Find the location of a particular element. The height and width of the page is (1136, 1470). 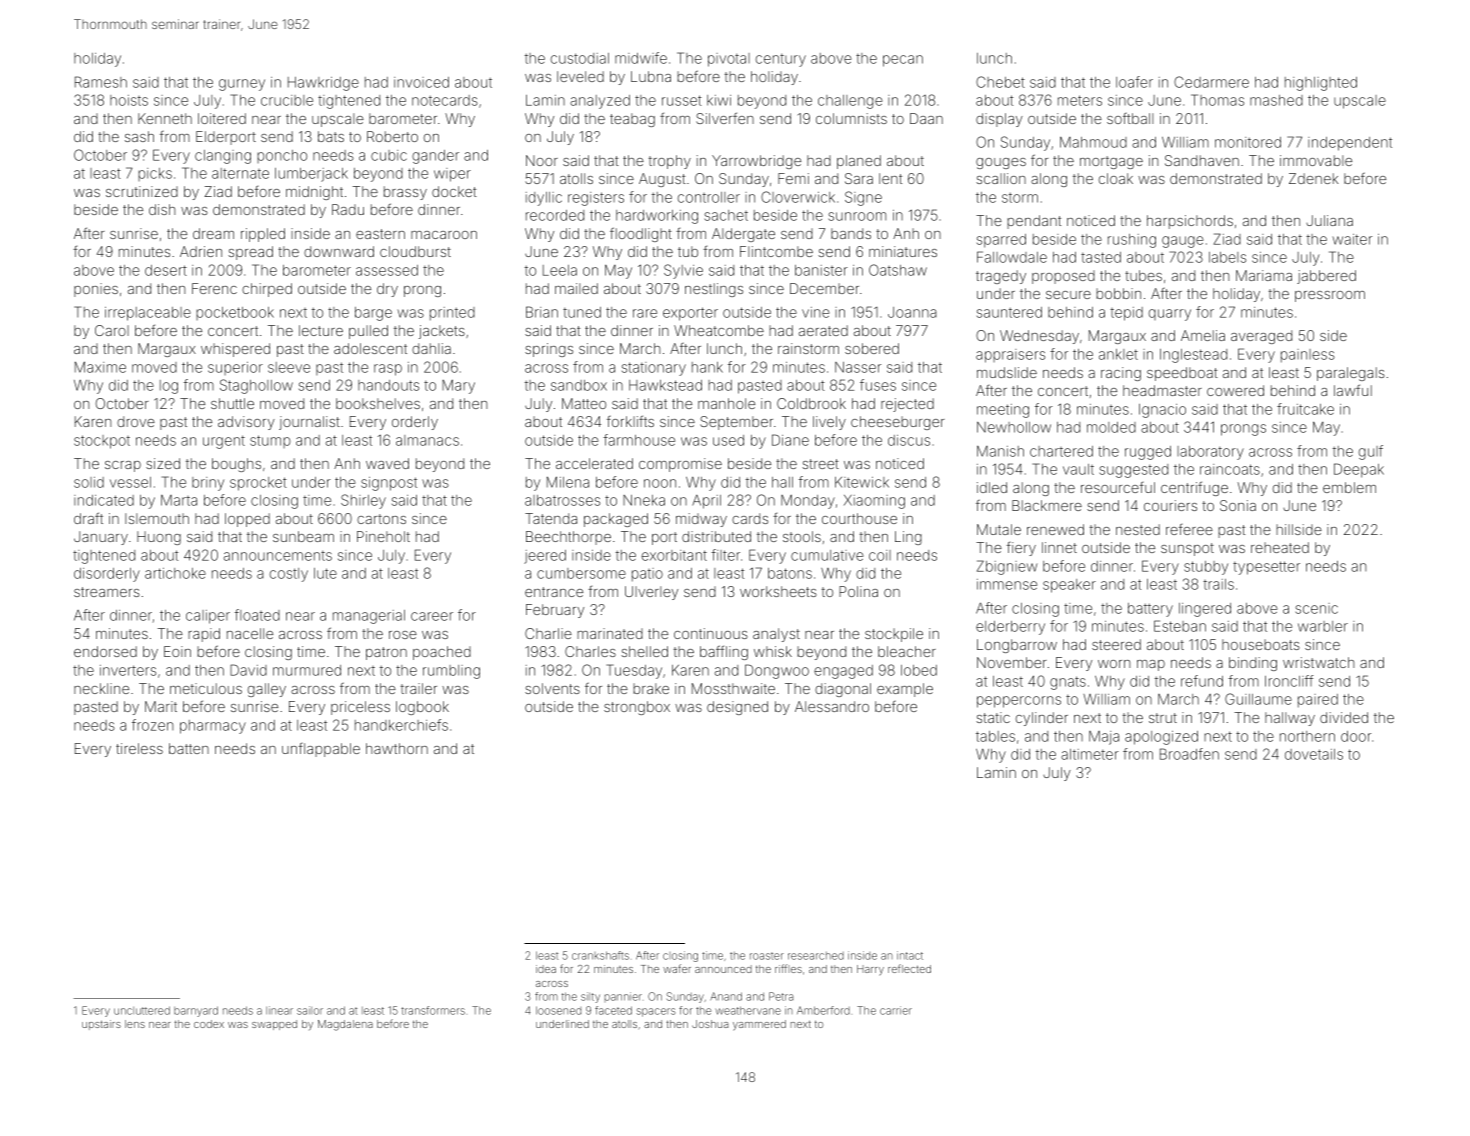

upstairs is located at coordinates (101, 1025).
